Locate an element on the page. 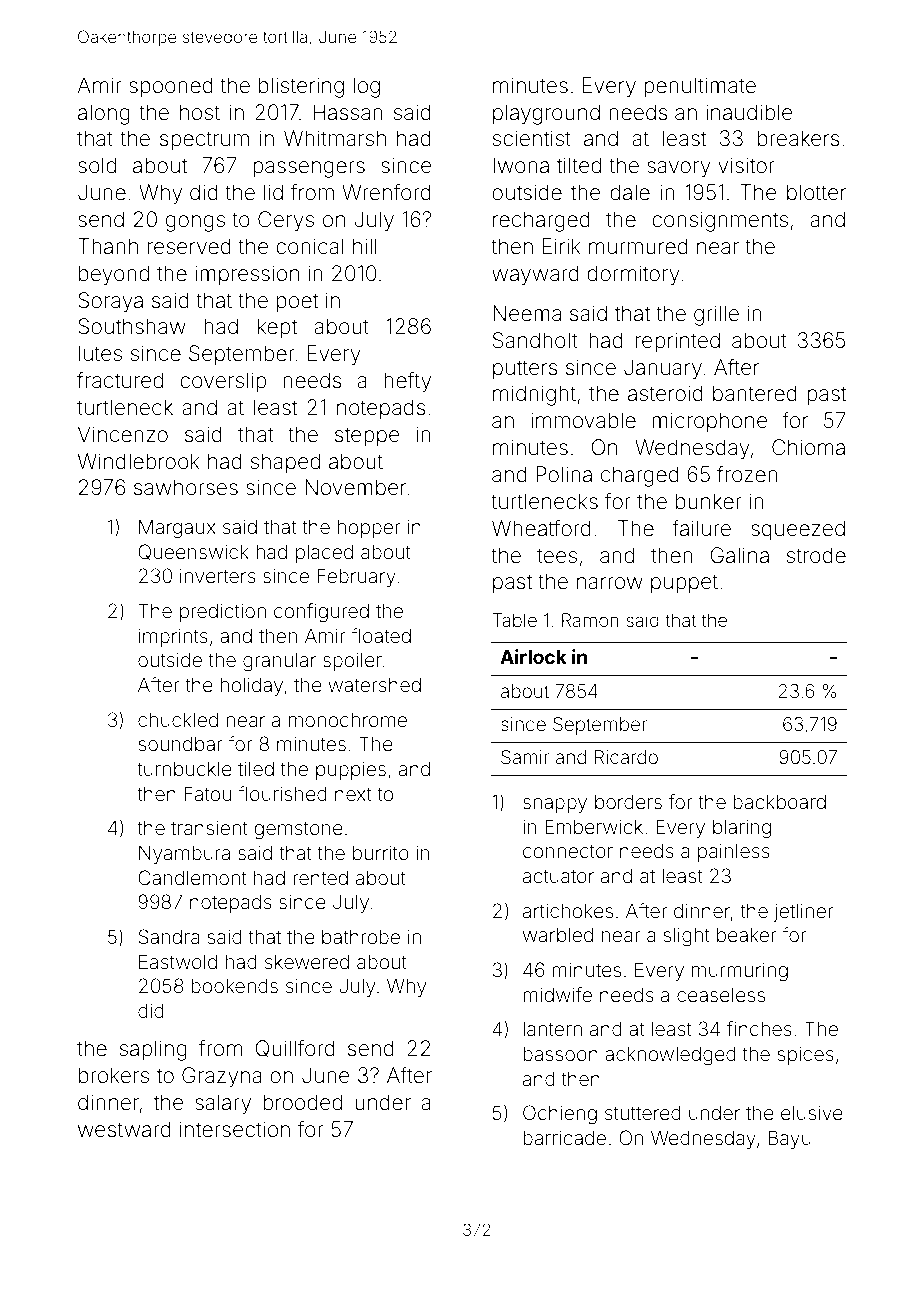 The width and height of the page is (924, 1311). playground is located at coordinates (546, 114).
